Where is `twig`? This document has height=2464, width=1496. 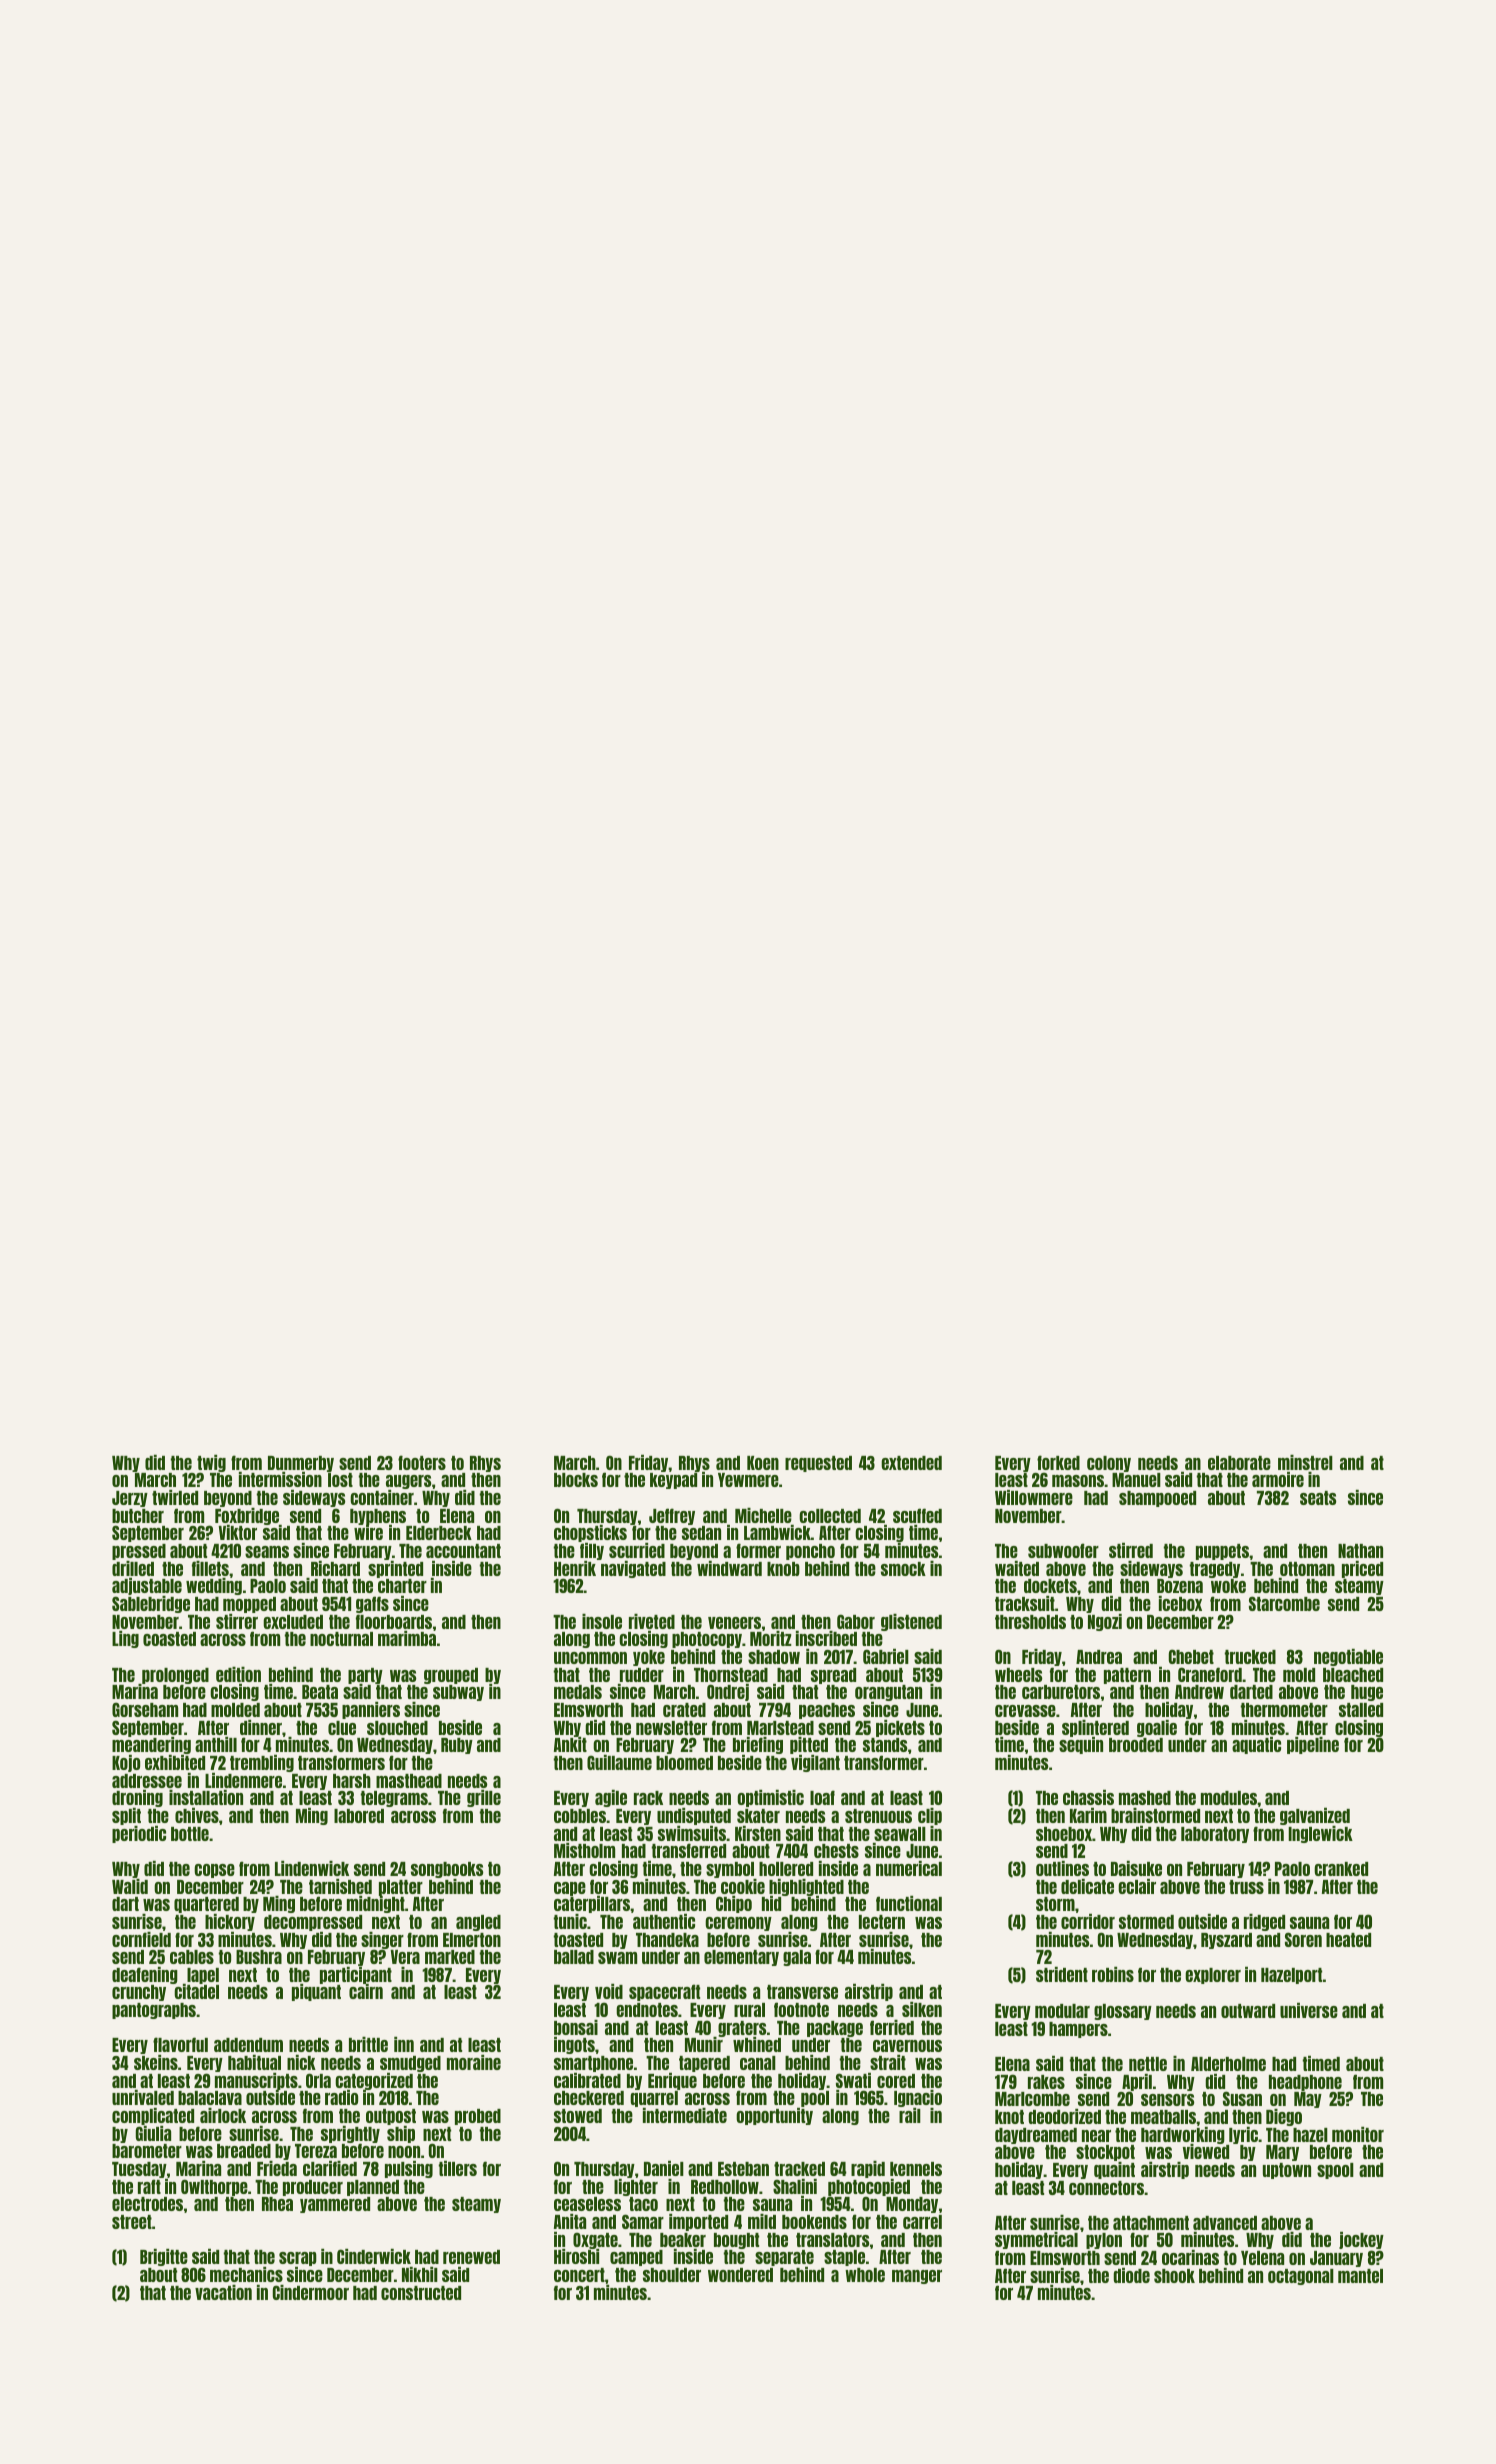 twig is located at coordinates (211, 1464).
